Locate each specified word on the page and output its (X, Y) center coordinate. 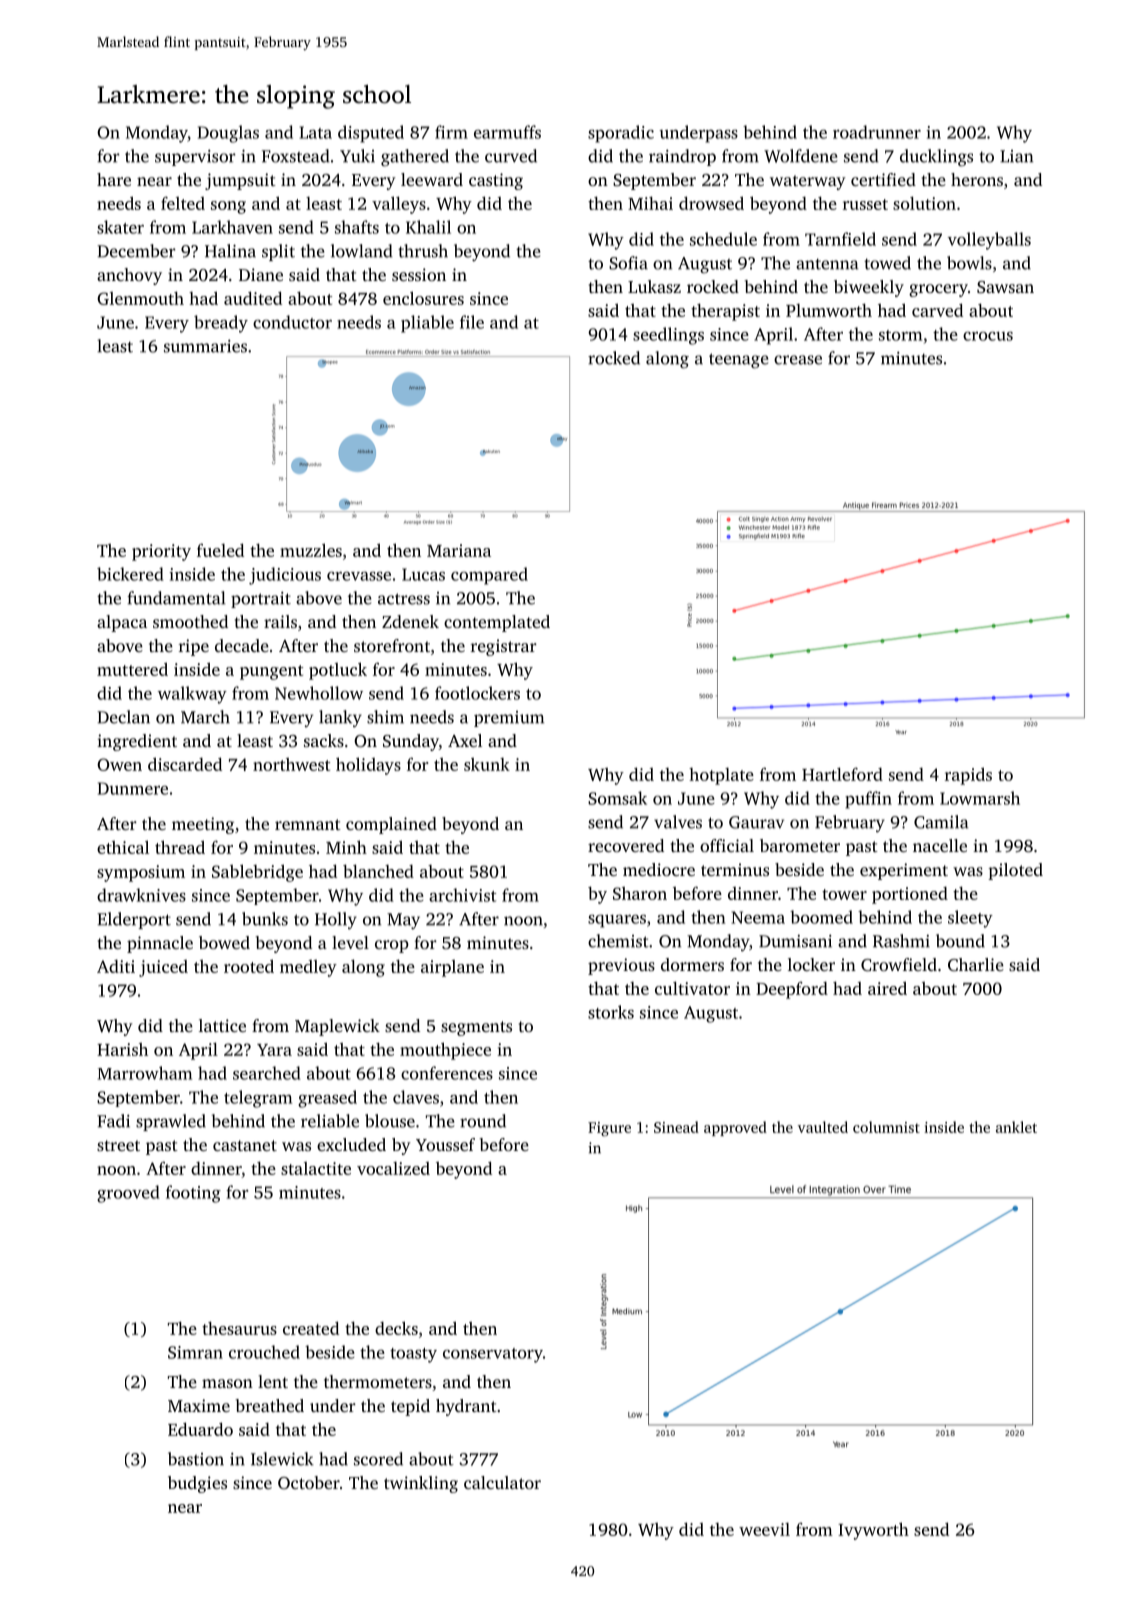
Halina (230, 251)
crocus (988, 336)
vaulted (823, 1127)
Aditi (116, 966)
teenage (739, 361)
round (483, 1121)
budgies (197, 1484)
